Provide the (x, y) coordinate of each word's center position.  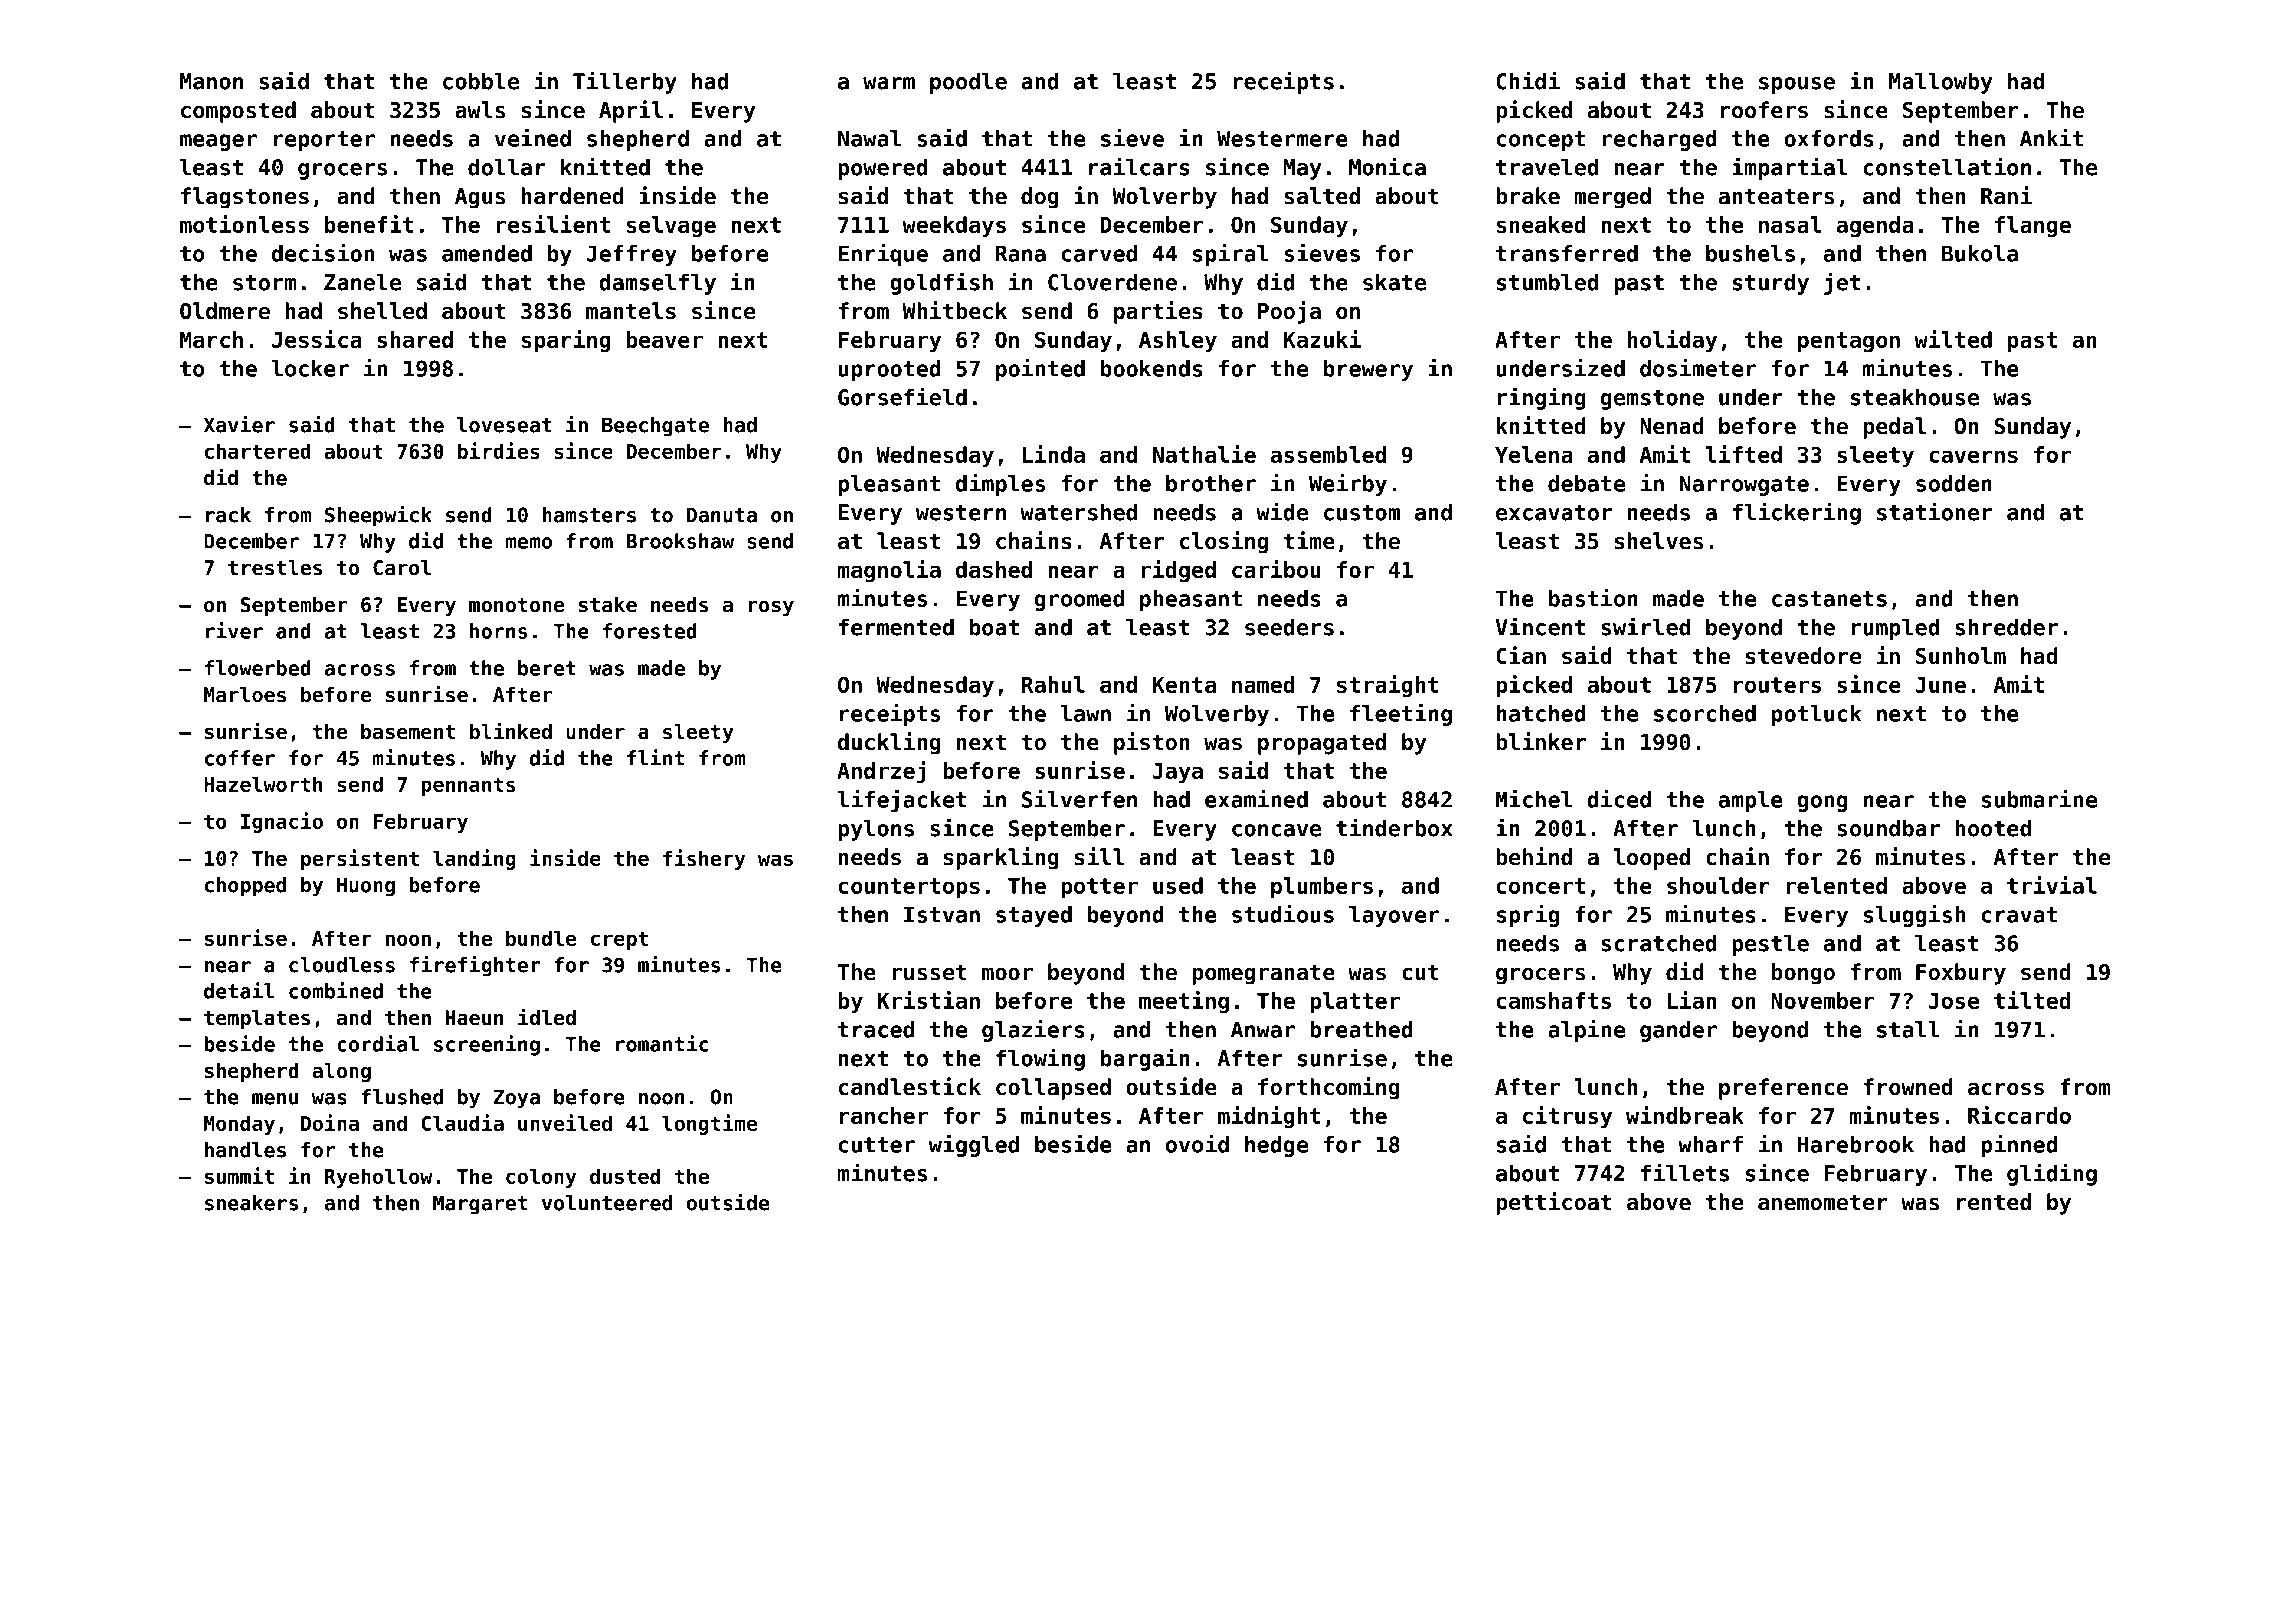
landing (474, 859)
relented (1836, 885)
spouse (1797, 85)
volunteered (607, 1203)
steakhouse (1915, 397)
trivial (2052, 885)
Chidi (1528, 80)
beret (547, 668)
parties (1158, 312)
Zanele (362, 282)
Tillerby (625, 82)
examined (1256, 799)
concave (1276, 830)
